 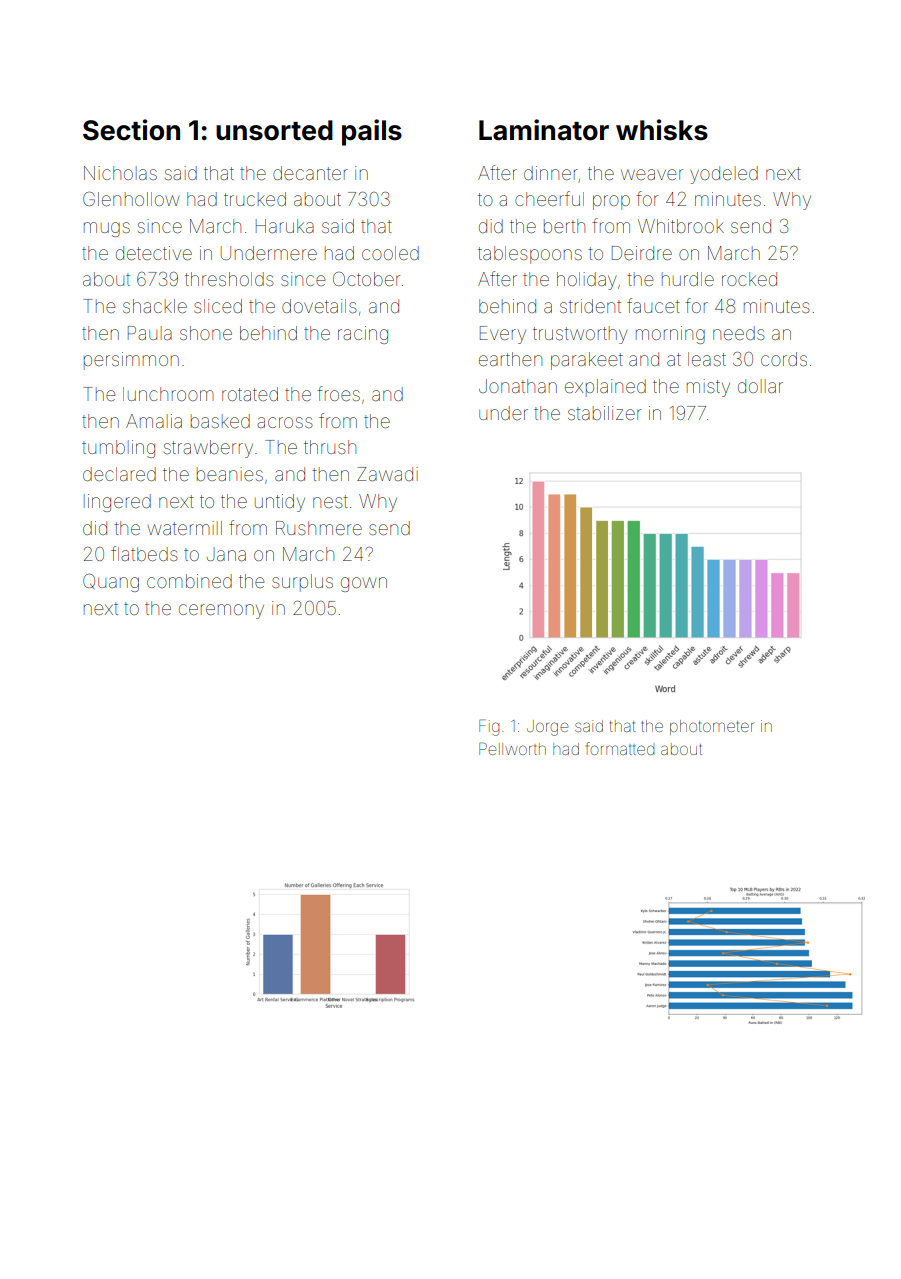 I want to click on decanter, so click(x=310, y=173).
